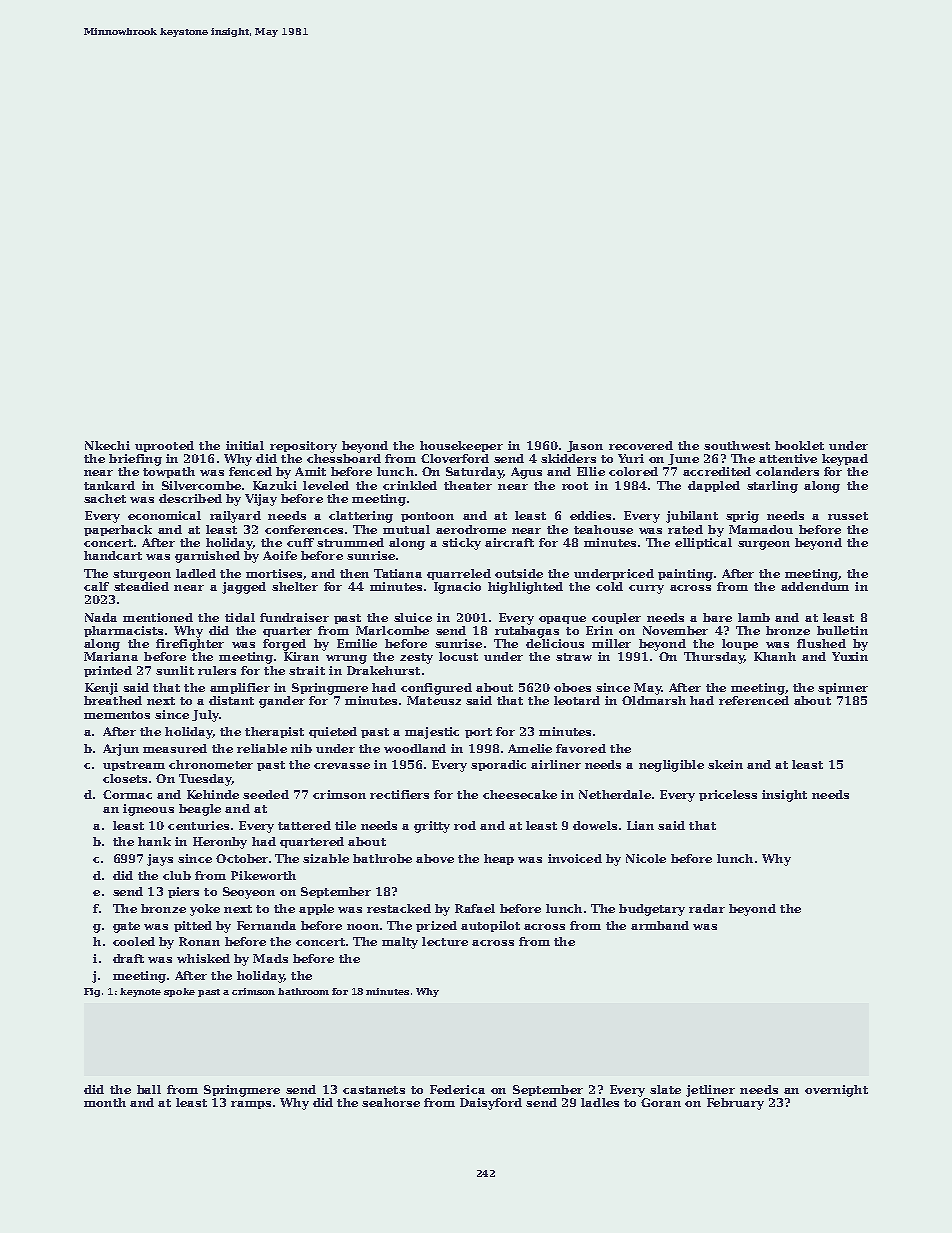  I want to click on painting, so click(685, 575).
